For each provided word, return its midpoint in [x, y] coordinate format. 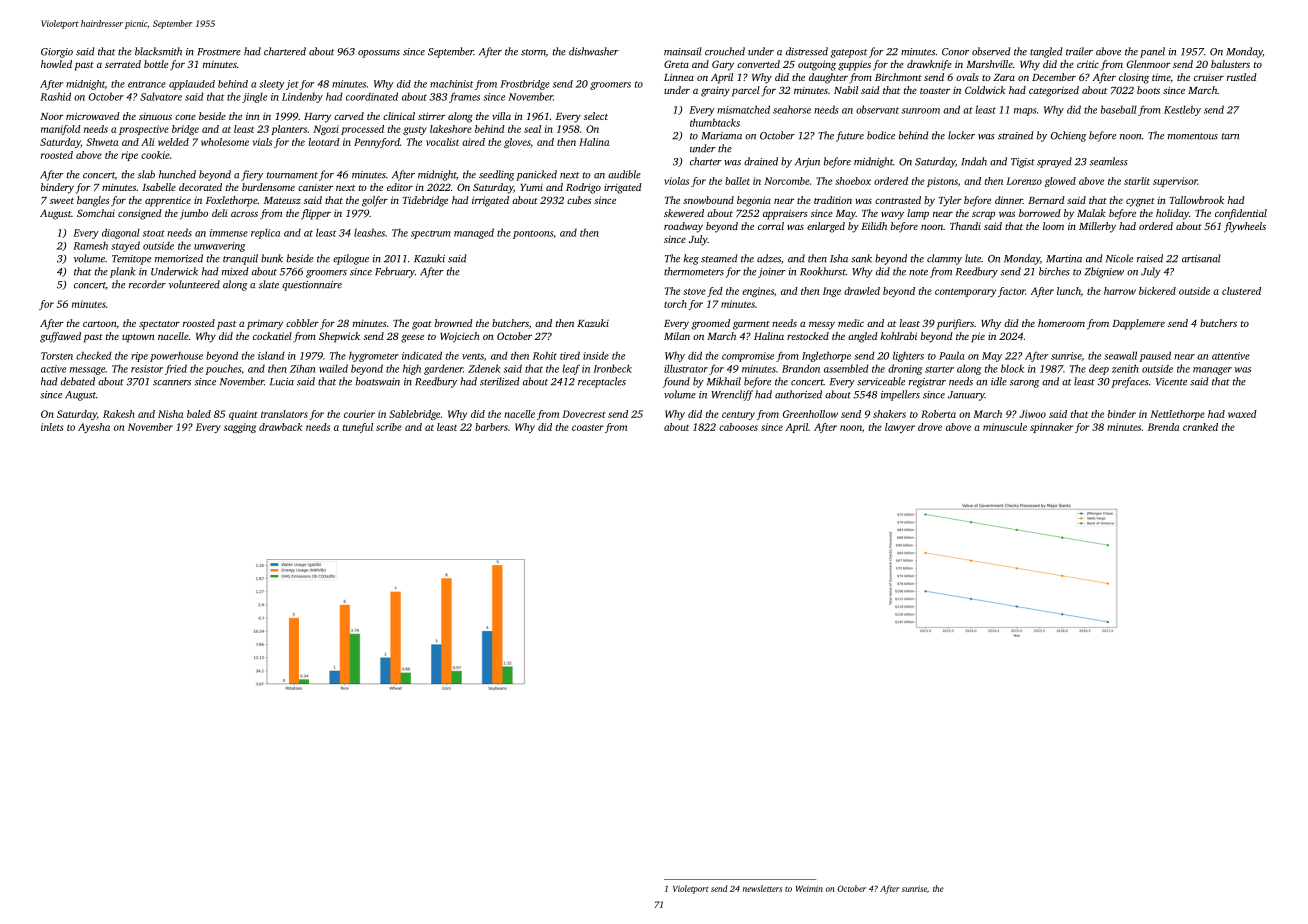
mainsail [683, 51]
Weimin [809, 888]
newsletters [762, 888]
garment [751, 325]
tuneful [358, 428]
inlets [52, 427]
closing [1134, 78]
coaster [588, 427]
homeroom [1061, 323]
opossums [379, 54]
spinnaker [1051, 428]
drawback [280, 427]
